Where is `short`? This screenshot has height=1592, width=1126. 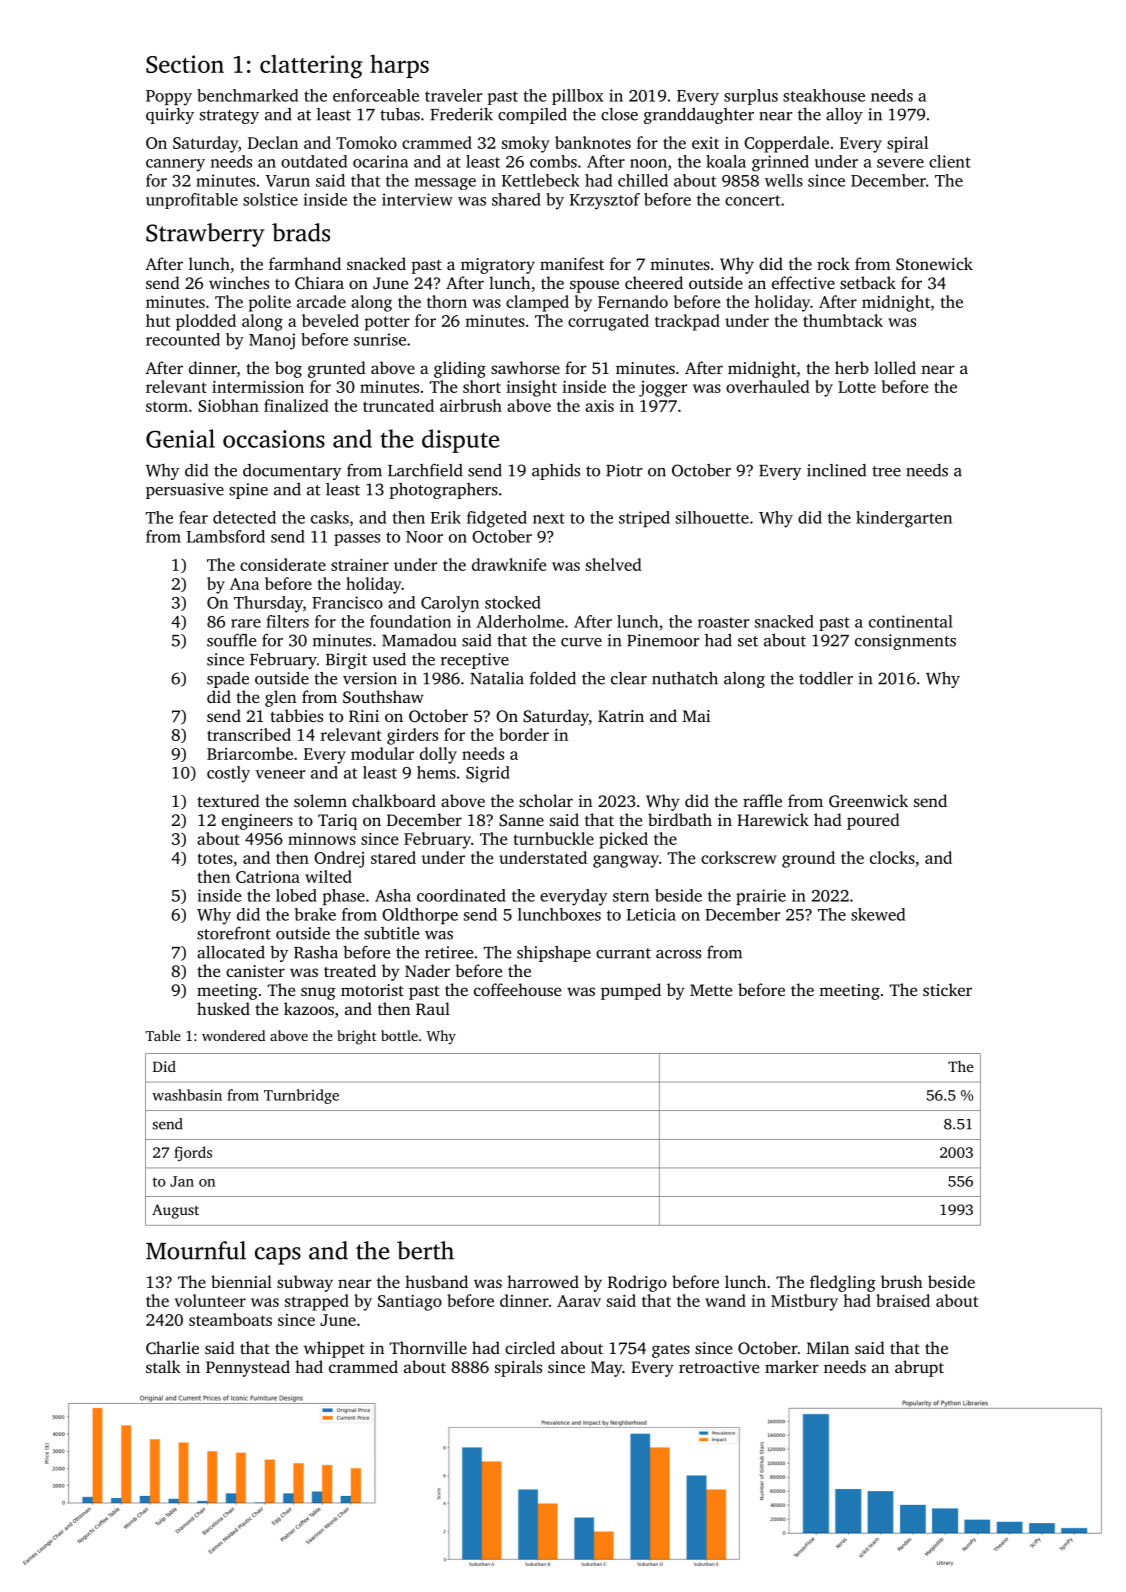 short is located at coordinates (482, 386).
